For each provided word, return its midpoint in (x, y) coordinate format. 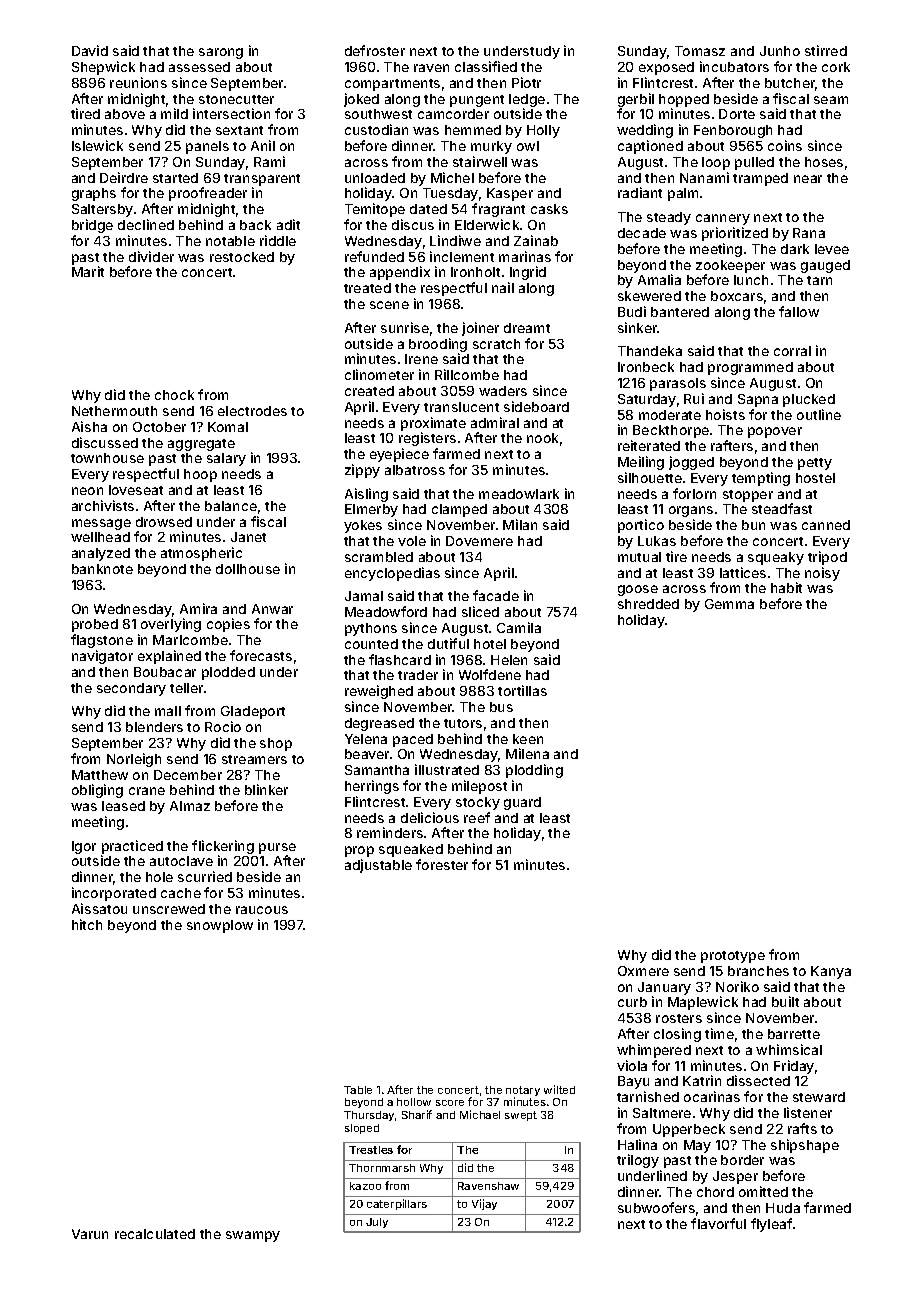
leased (123, 806)
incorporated (114, 894)
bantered (680, 312)
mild (174, 113)
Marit (88, 271)
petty (815, 464)
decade (642, 233)
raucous (262, 910)
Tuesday (450, 194)
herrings (372, 787)
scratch (496, 344)
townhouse (107, 458)
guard (522, 803)
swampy (253, 1236)
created (369, 391)
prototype (733, 957)
